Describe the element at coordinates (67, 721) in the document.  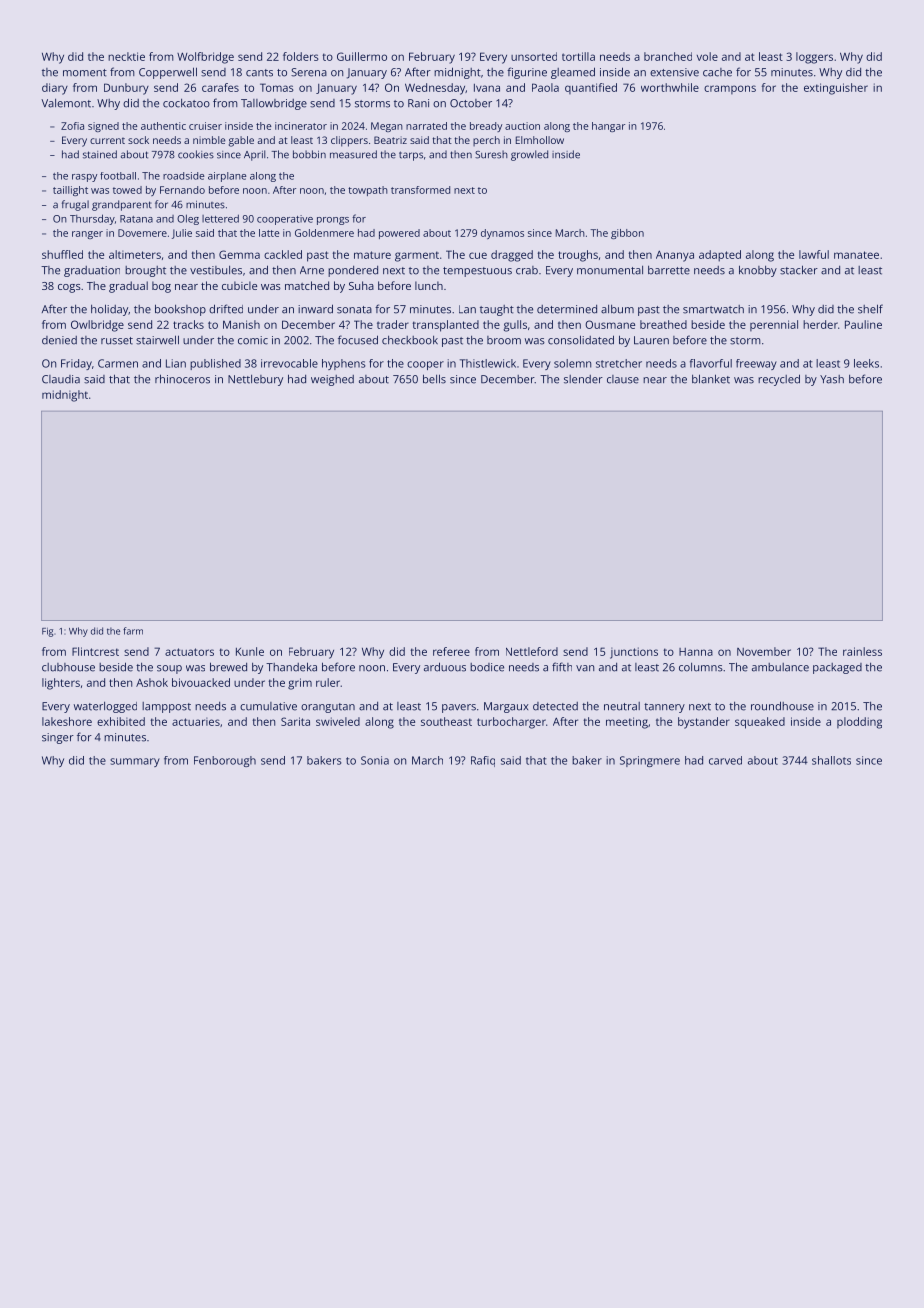
I see `lakeshore` at that location.
